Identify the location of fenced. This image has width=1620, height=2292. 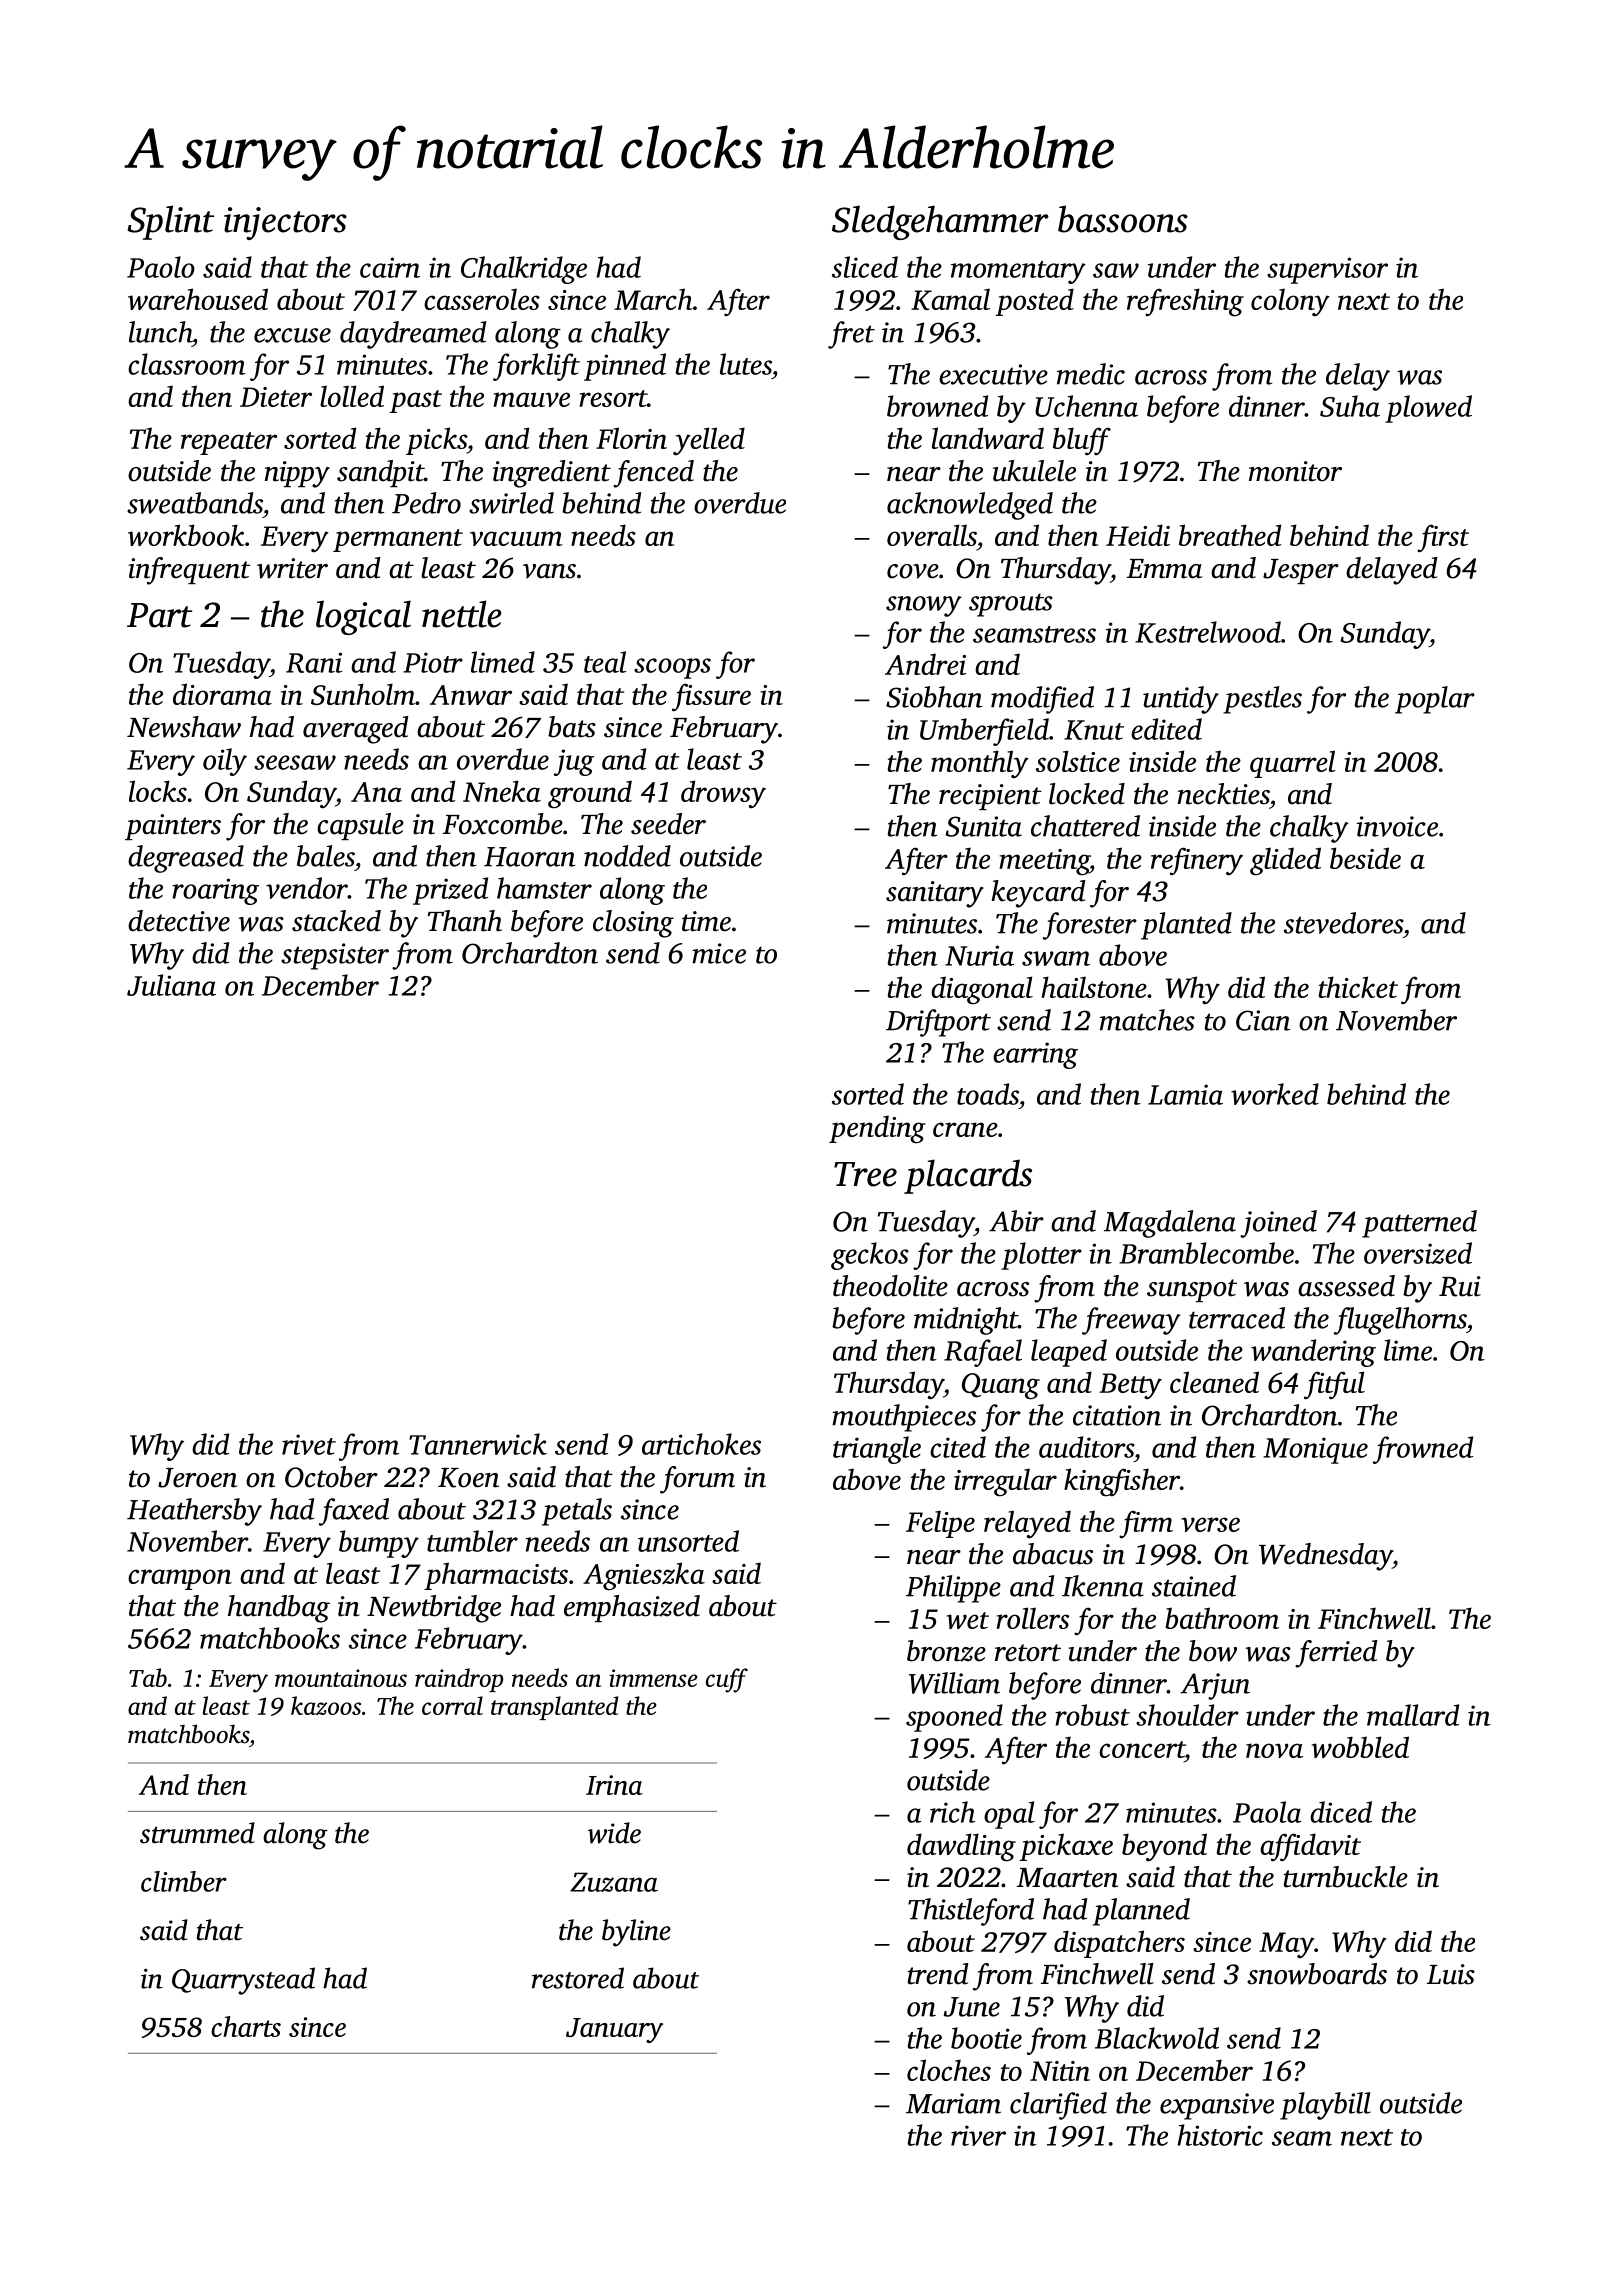
(653, 474).
